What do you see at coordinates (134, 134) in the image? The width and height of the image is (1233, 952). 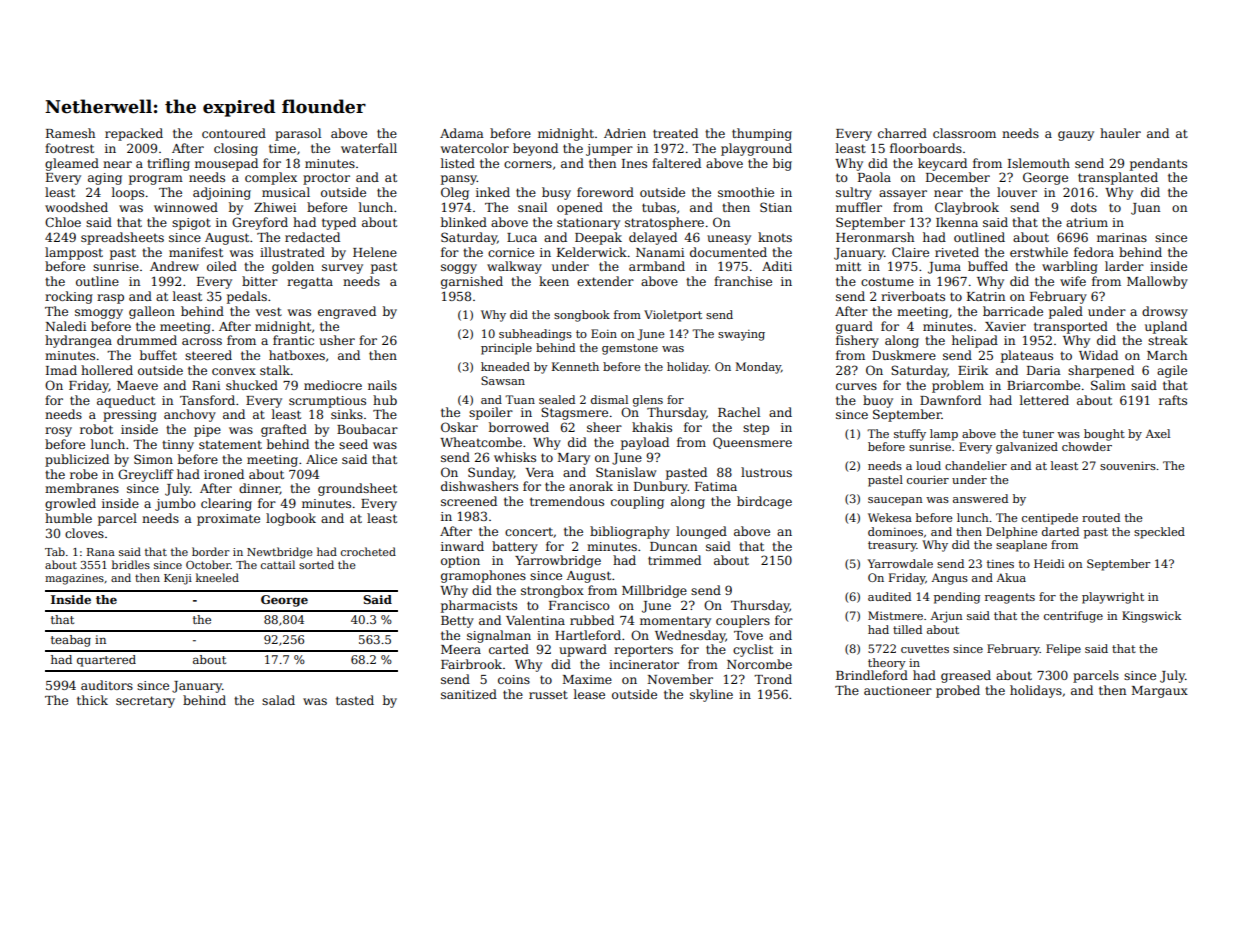 I see `repacked` at bounding box center [134, 134].
